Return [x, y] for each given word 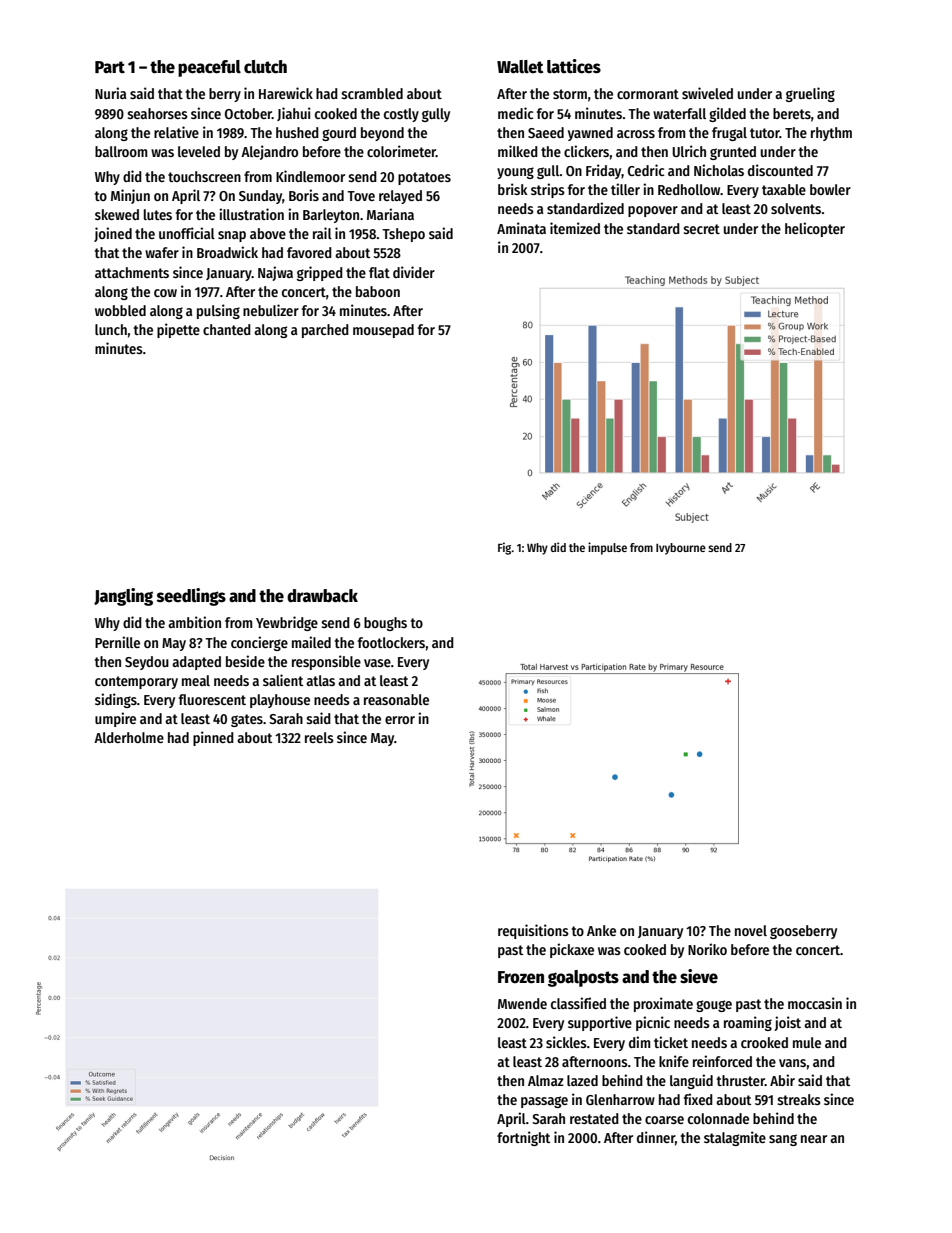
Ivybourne [681, 549]
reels [319, 737]
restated [594, 1118]
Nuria [110, 93]
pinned [213, 738]
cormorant [648, 94]
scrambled [372, 93]
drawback [322, 596]
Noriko [707, 949]
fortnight [523, 1138]
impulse [607, 548]
